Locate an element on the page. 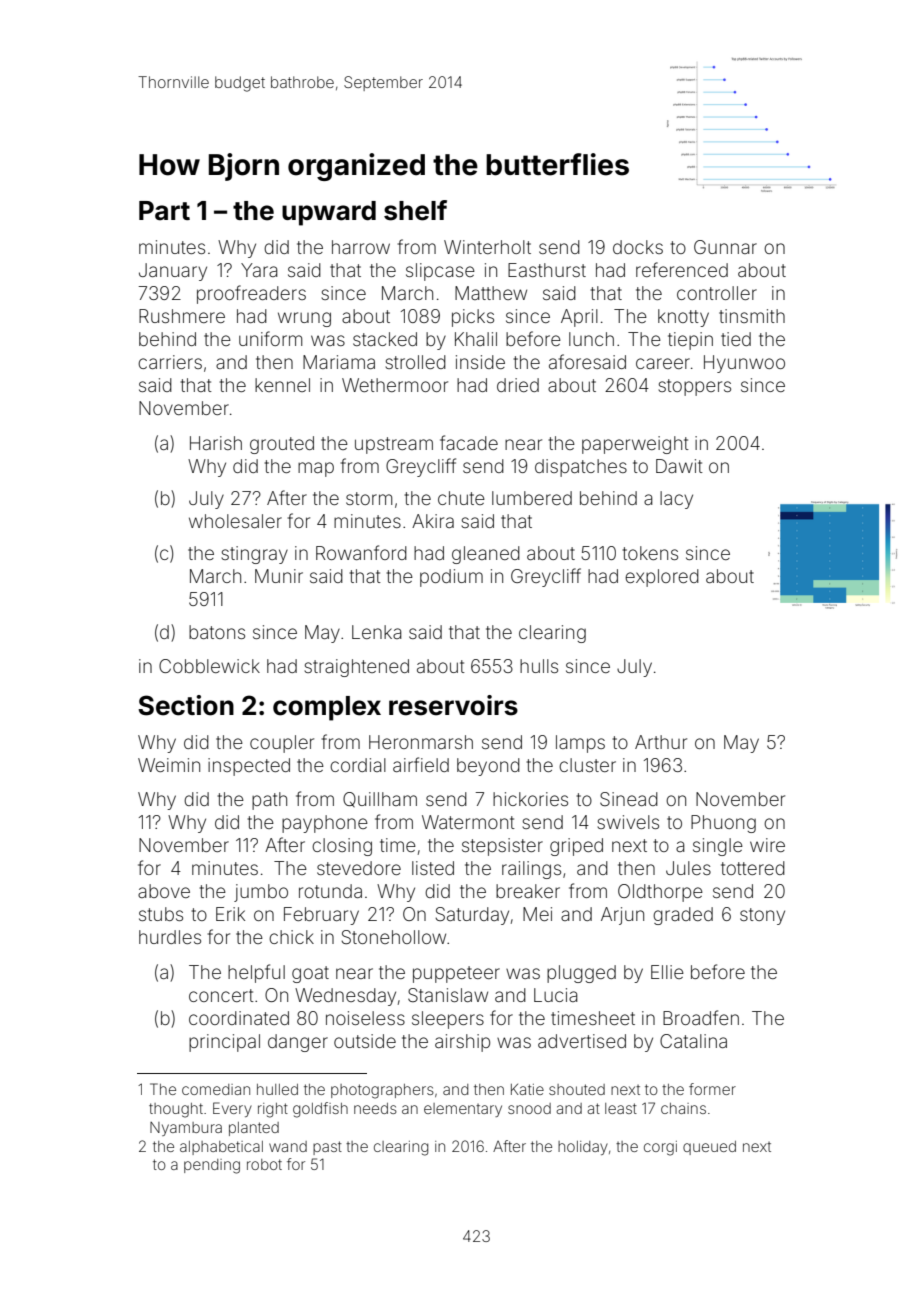 This image has width=924, height=1314. lacy is located at coordinates (676, 500).
